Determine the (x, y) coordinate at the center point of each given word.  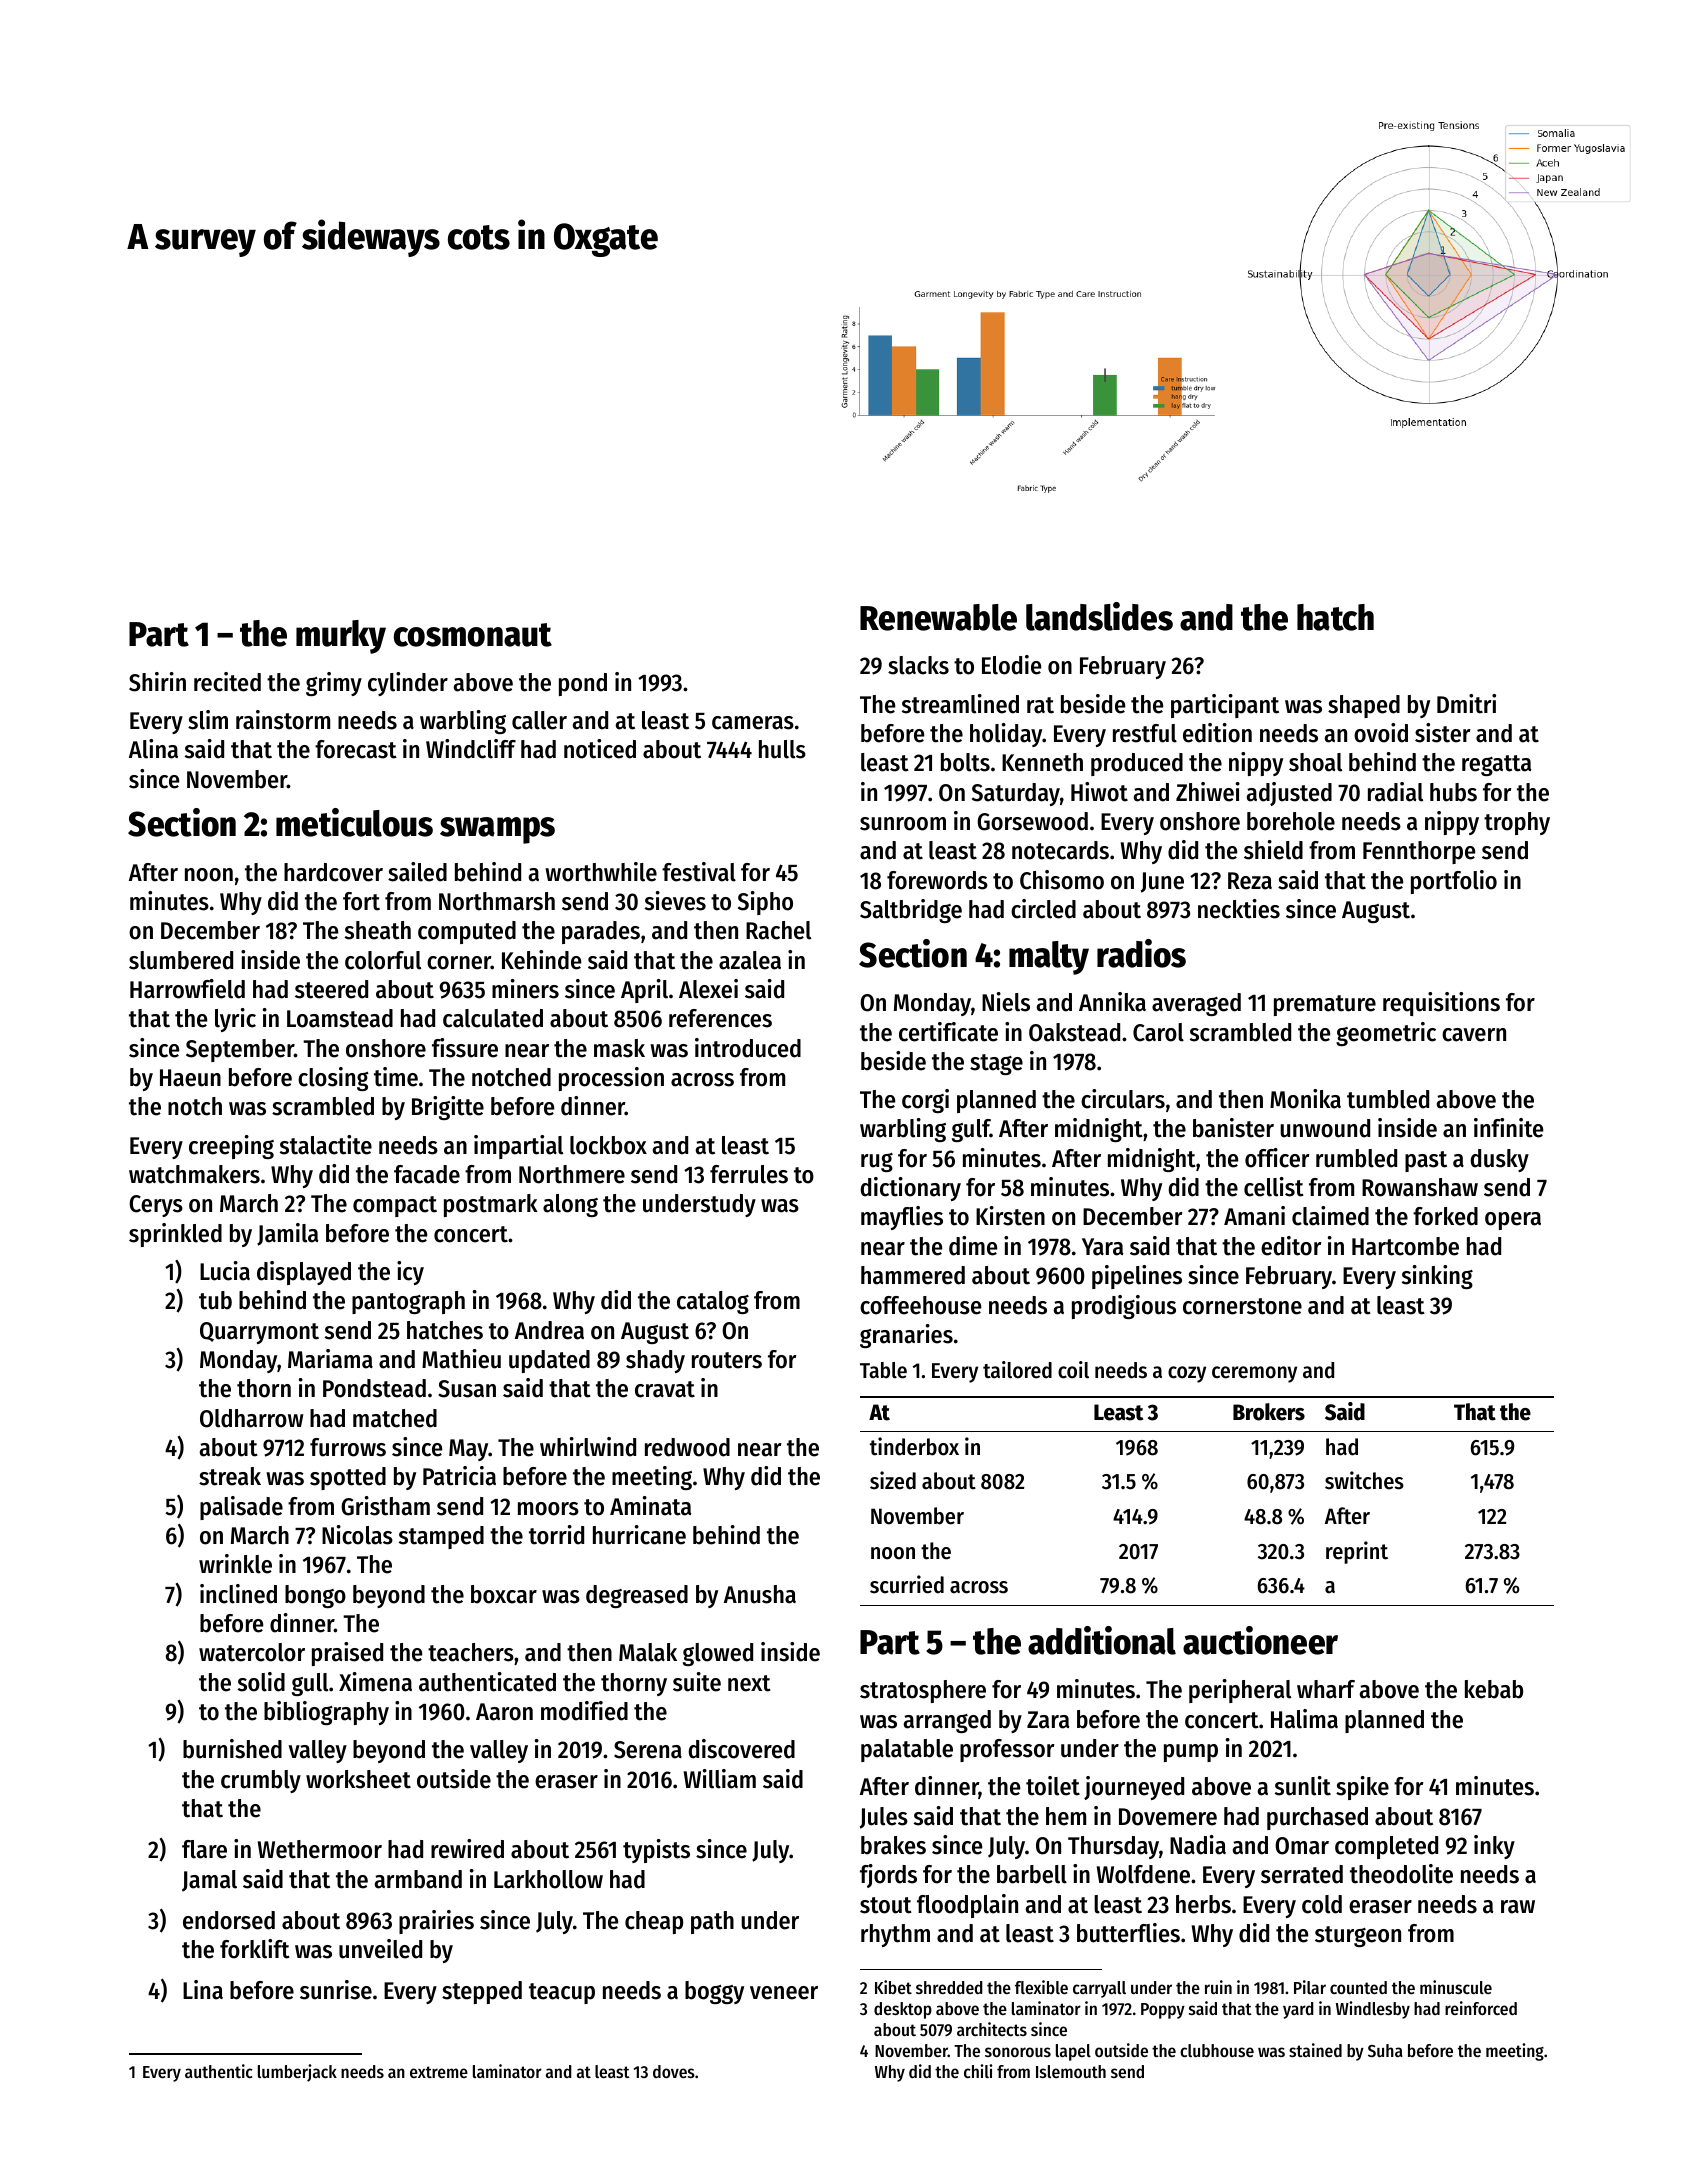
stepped (482, 1992)
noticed (600, 749)
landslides (1099, 616)
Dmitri (1466, 704)
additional (1102, 1640)
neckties (1239, 909)
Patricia (459, 1476)
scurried (907, 1584)
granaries (906, 1336)
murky (341, 637)
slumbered (181, 960)
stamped (441, 1537)
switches (1364, 1480)
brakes (893, 1845)
